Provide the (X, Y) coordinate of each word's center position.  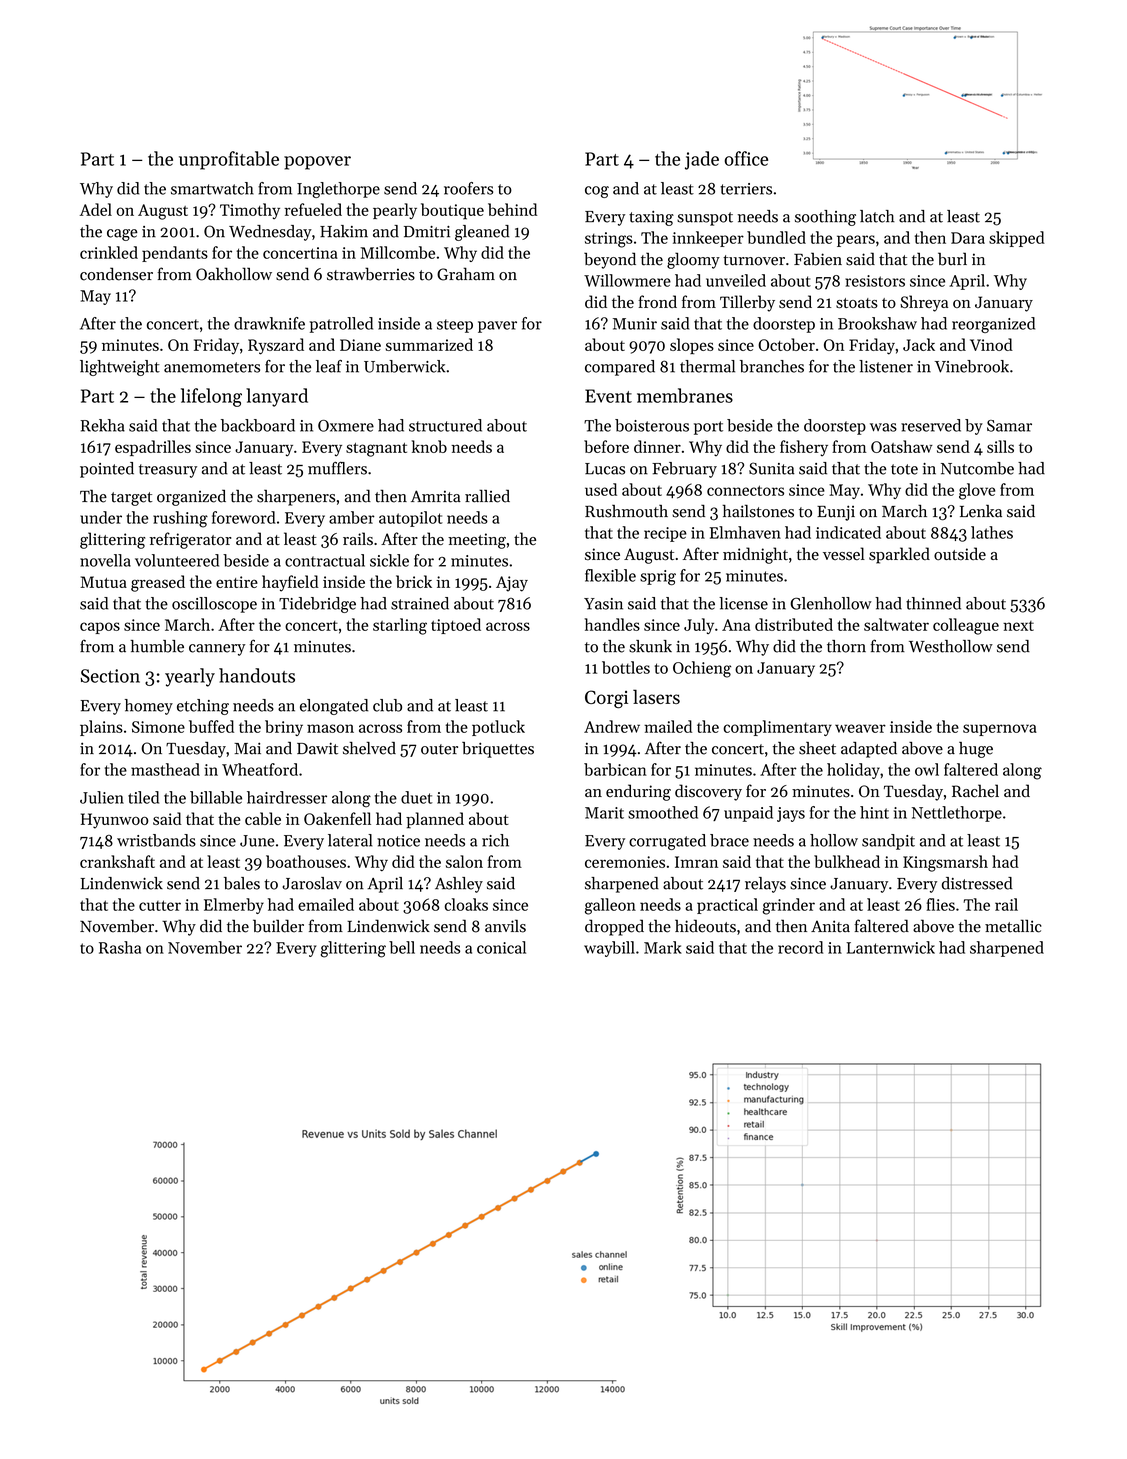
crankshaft (117, 861)
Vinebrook (972, 366)
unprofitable (229, 160)
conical (501, 947)
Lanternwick (890, 947)
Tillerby (747, 303)
